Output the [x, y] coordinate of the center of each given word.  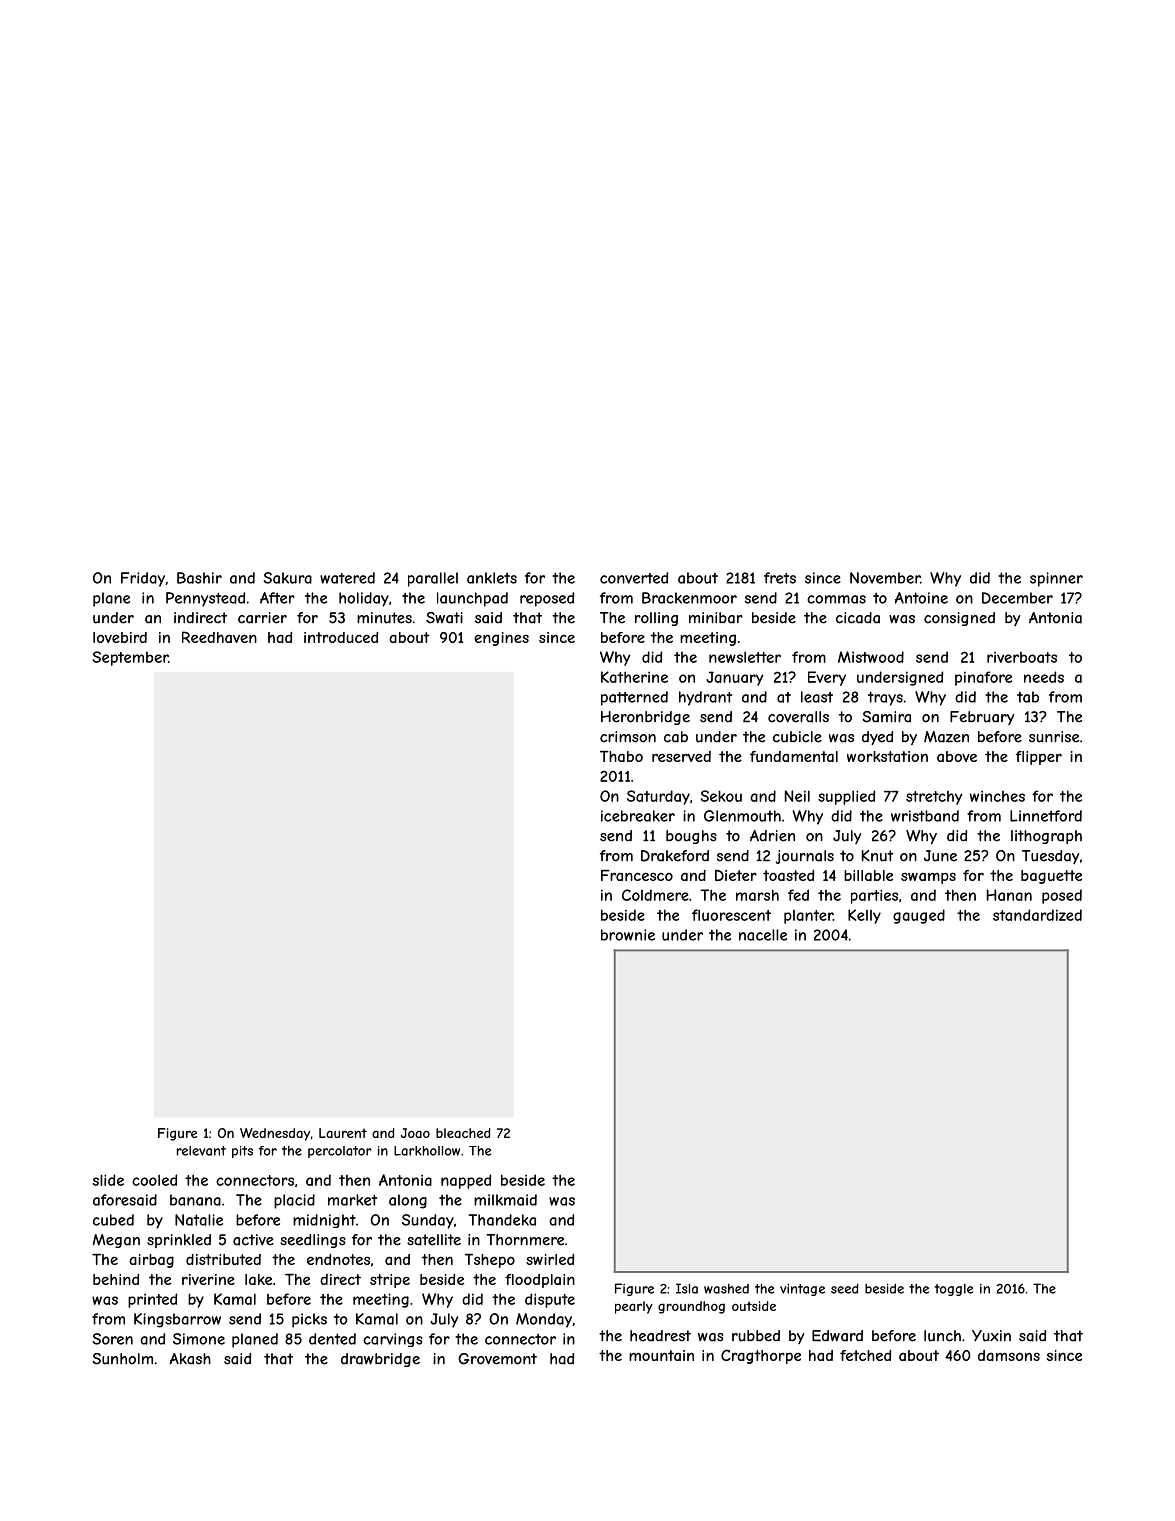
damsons [1009, 1355]
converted [634, 578]
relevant [201, 1151]
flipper [1039, 758]
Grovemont [497, 1359]
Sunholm [122, 1359]
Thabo [621, 756]
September [130, 658]
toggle [953, 1290]
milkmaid [505, 1200]
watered [347, 578]
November [885, 578]
